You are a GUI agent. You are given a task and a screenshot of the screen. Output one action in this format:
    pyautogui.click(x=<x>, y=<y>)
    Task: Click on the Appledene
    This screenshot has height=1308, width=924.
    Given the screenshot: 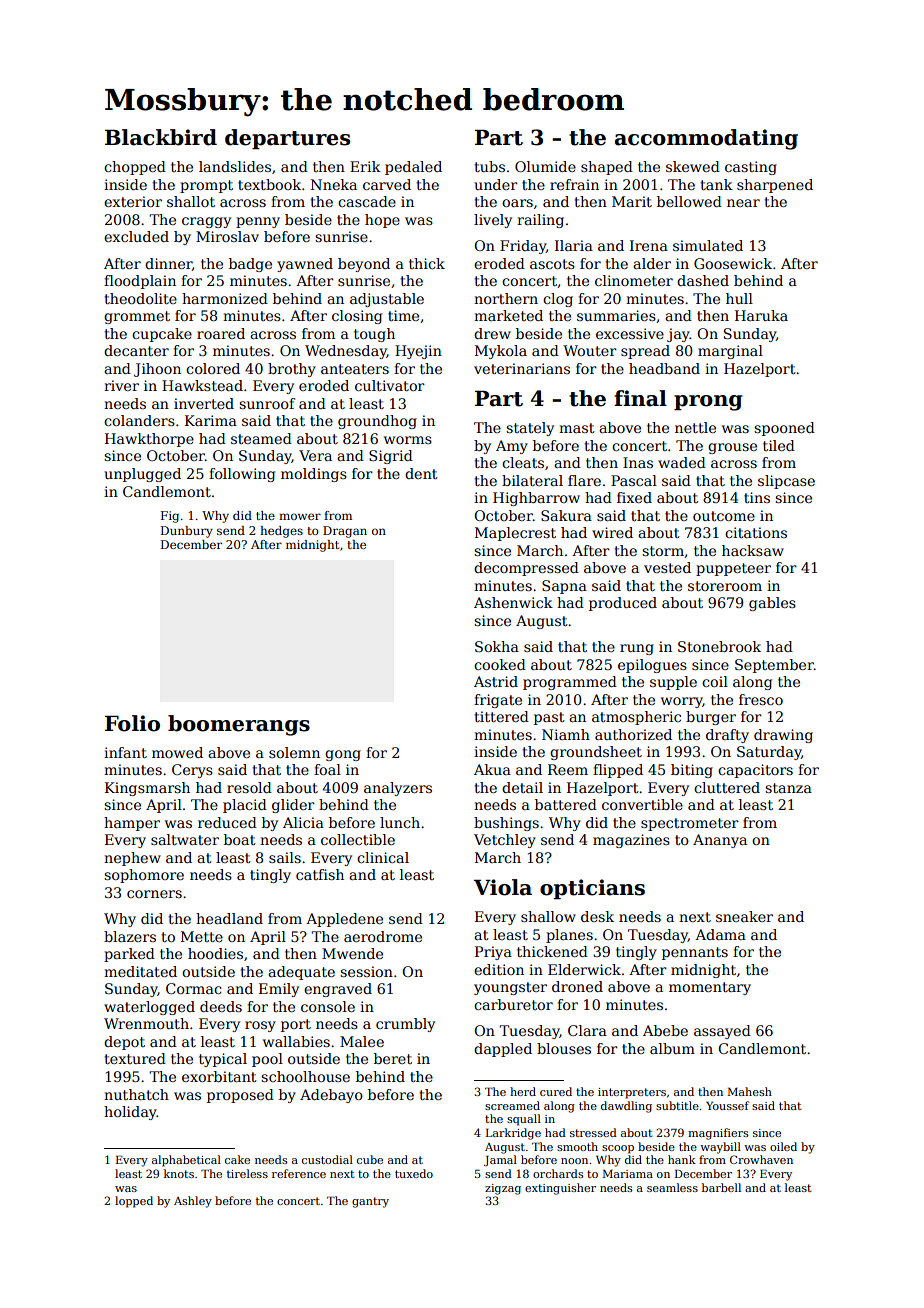 What is the action you would take?
    pyautogui.click(x=344, y=920)
